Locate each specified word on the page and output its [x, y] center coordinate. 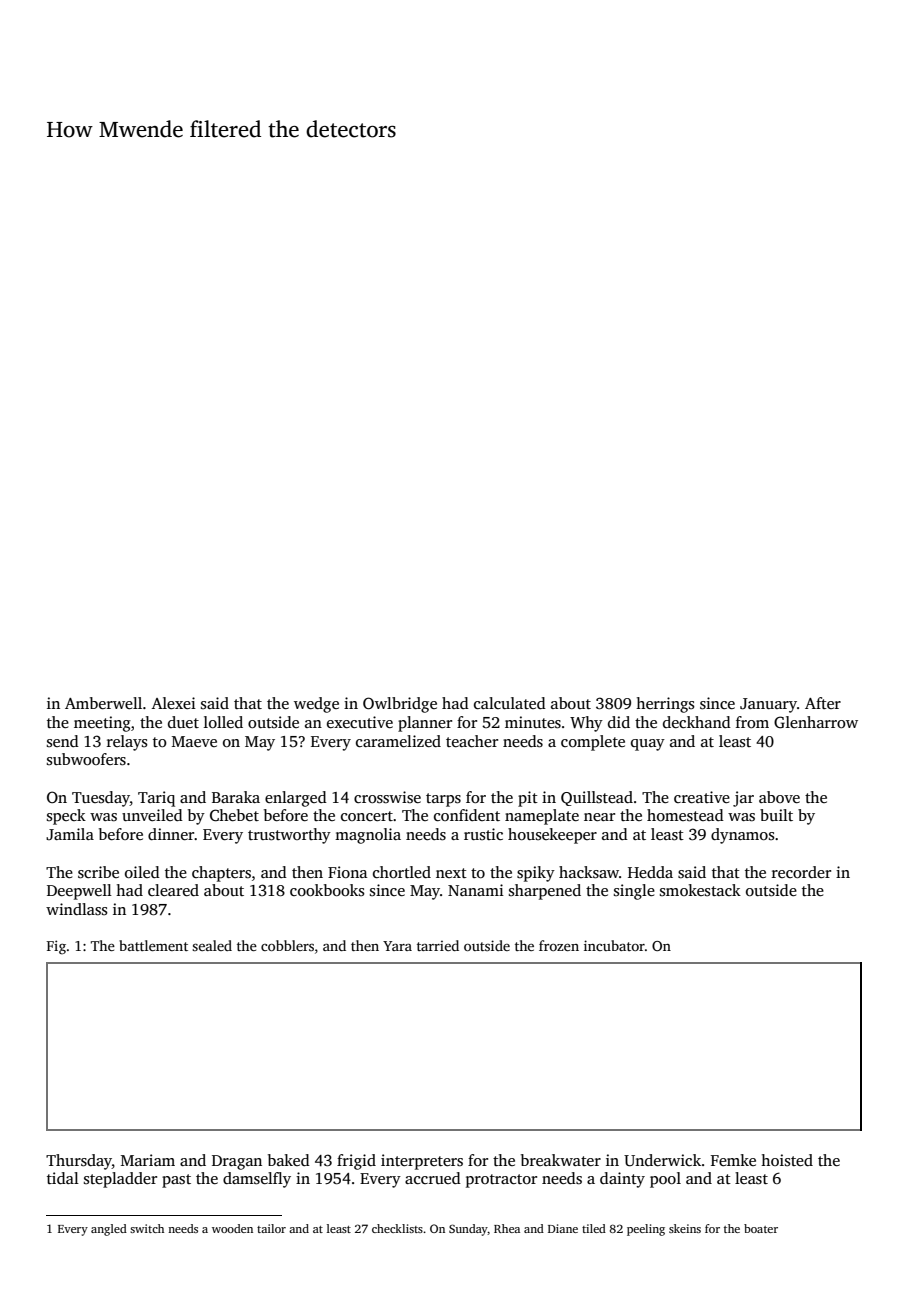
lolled [223, 722]
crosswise [387, 797]
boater [761, 1228]
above [779, 797]
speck [66, 817]
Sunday [468, 1230]
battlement [153, 945]
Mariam [148, 1160]
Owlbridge [400, 705]
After [823, 703]
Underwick [663, 1160]
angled [109, 1230]
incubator [614, 945]
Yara [397, 946]
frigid [356, 1162]
